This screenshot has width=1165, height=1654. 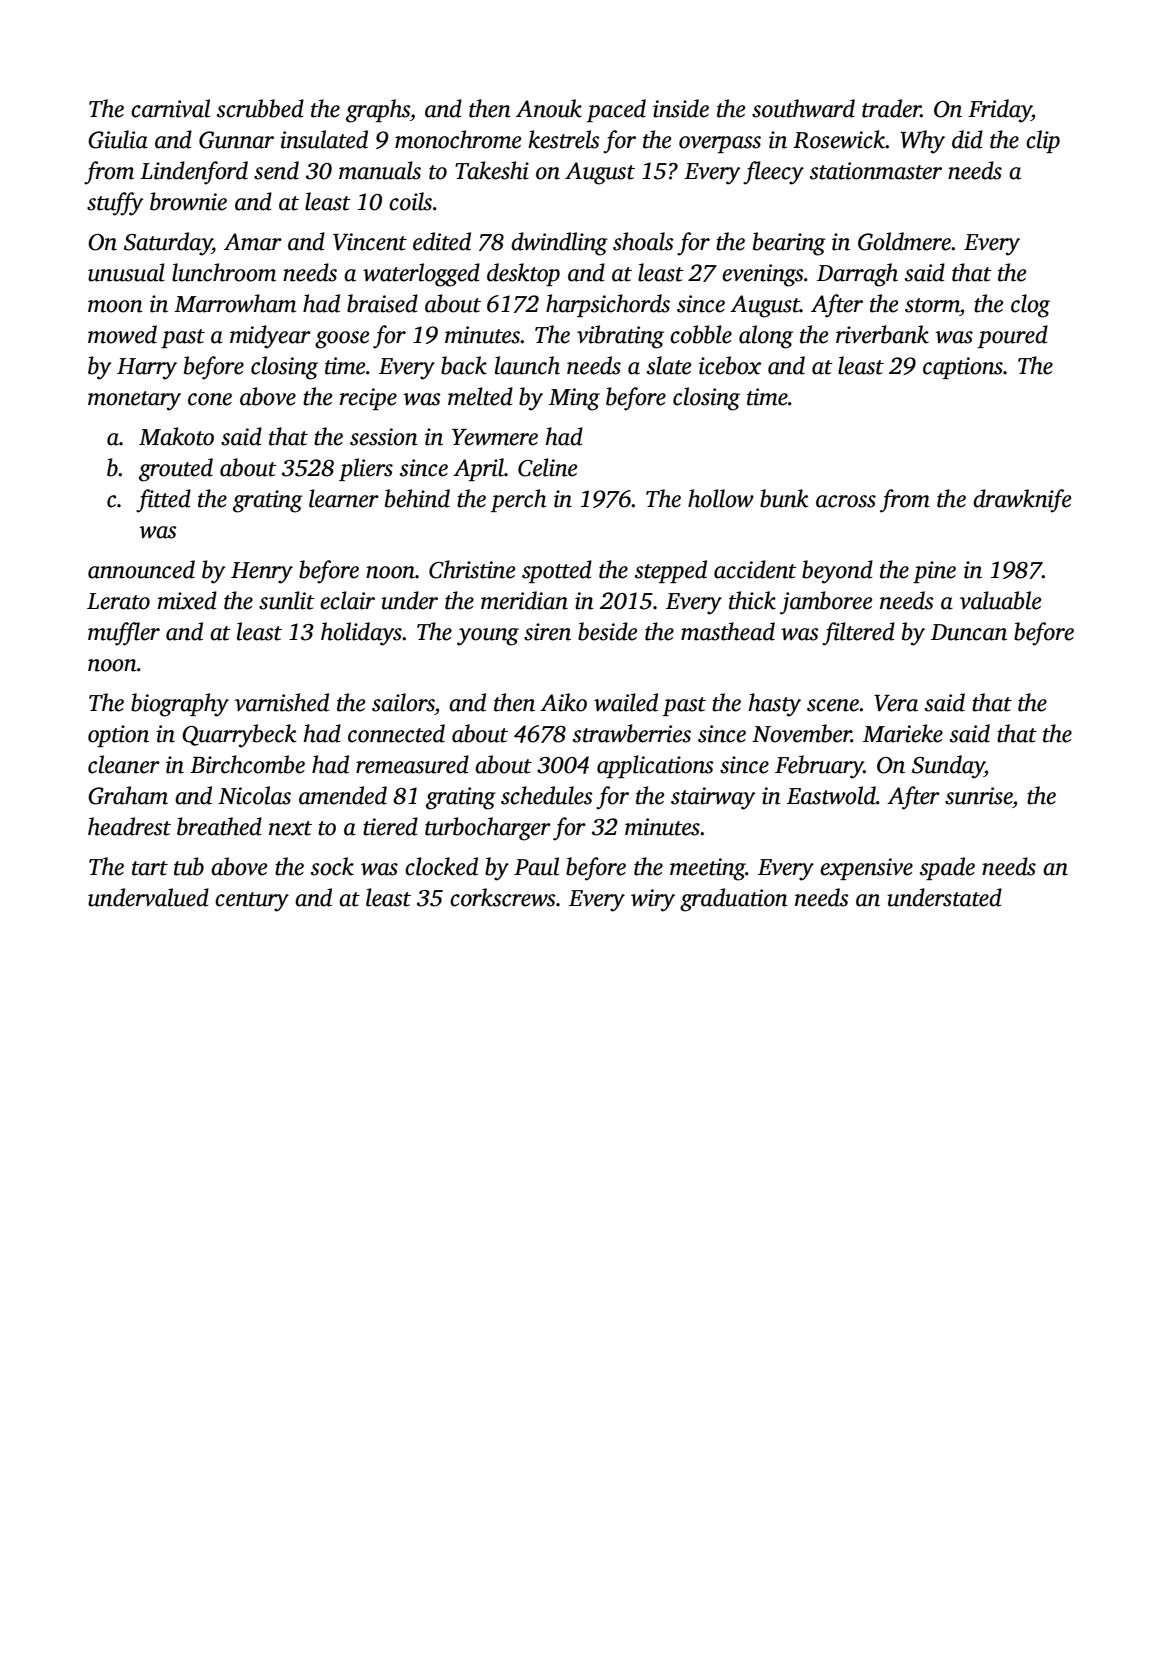 What do you see at coordinates (518, 500) in the screenshot?
I see `perch` at bounding box center [518, 500].
